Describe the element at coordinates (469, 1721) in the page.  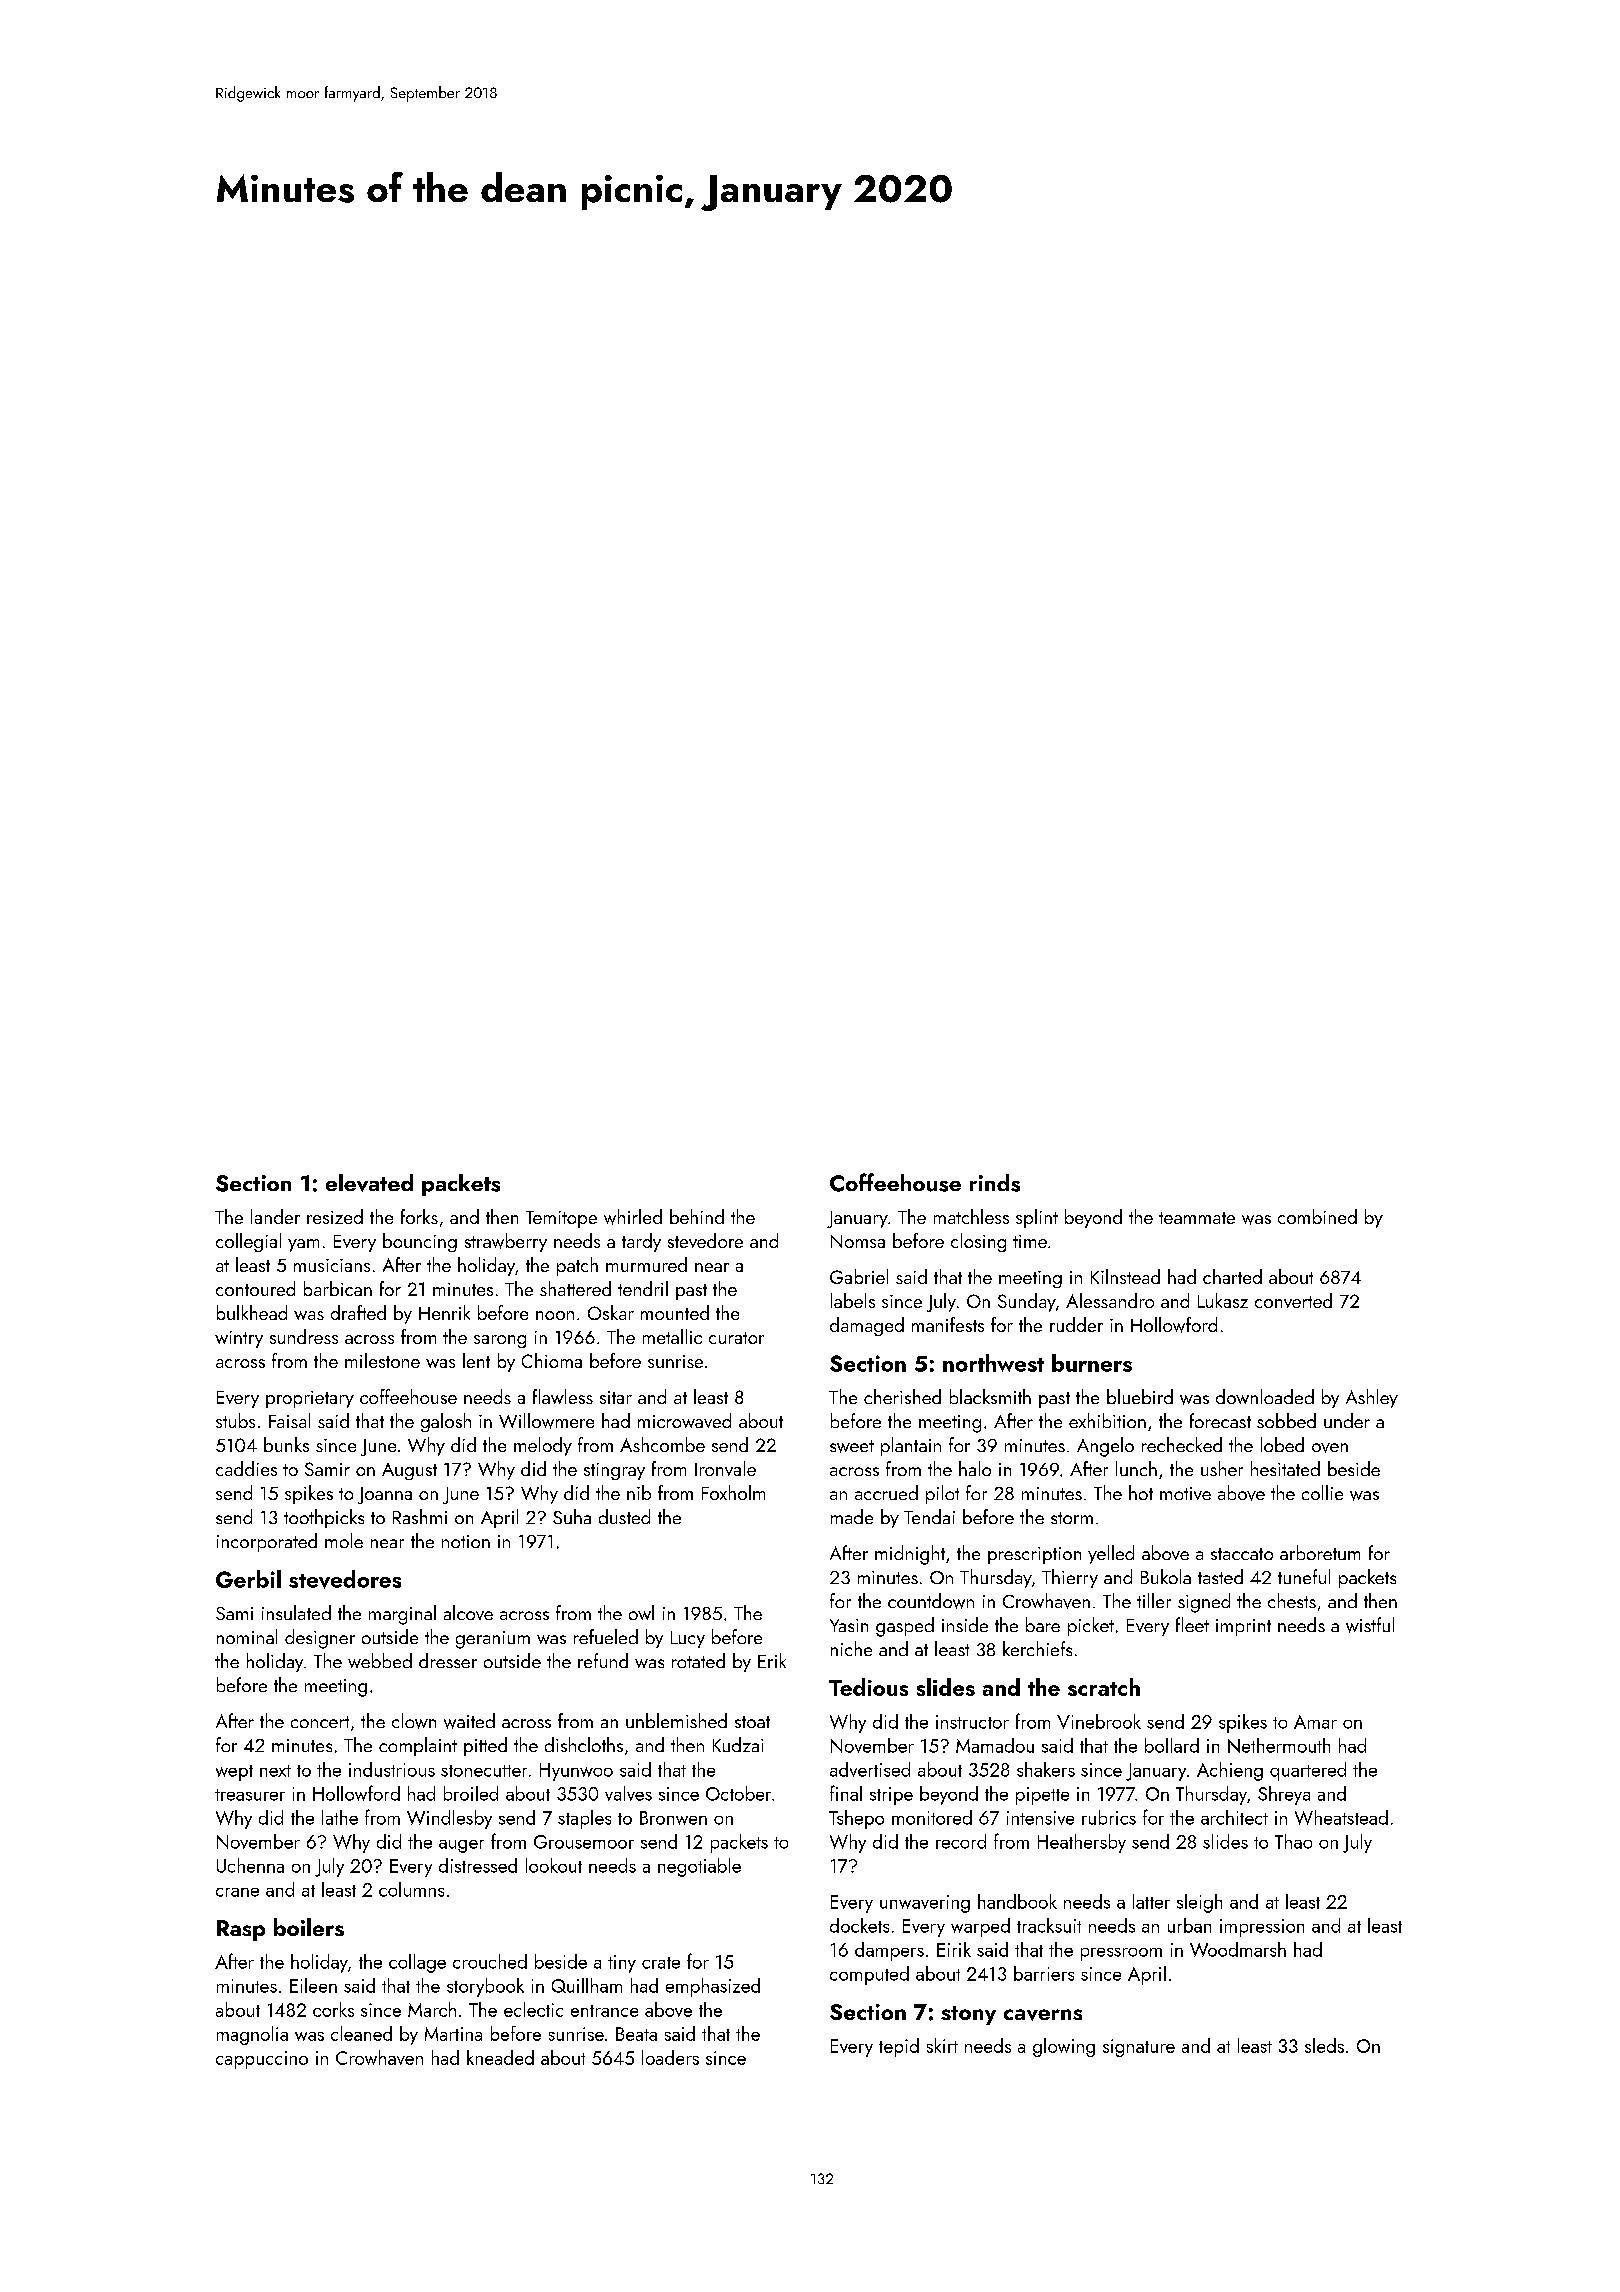
I see `waited` at that location.
